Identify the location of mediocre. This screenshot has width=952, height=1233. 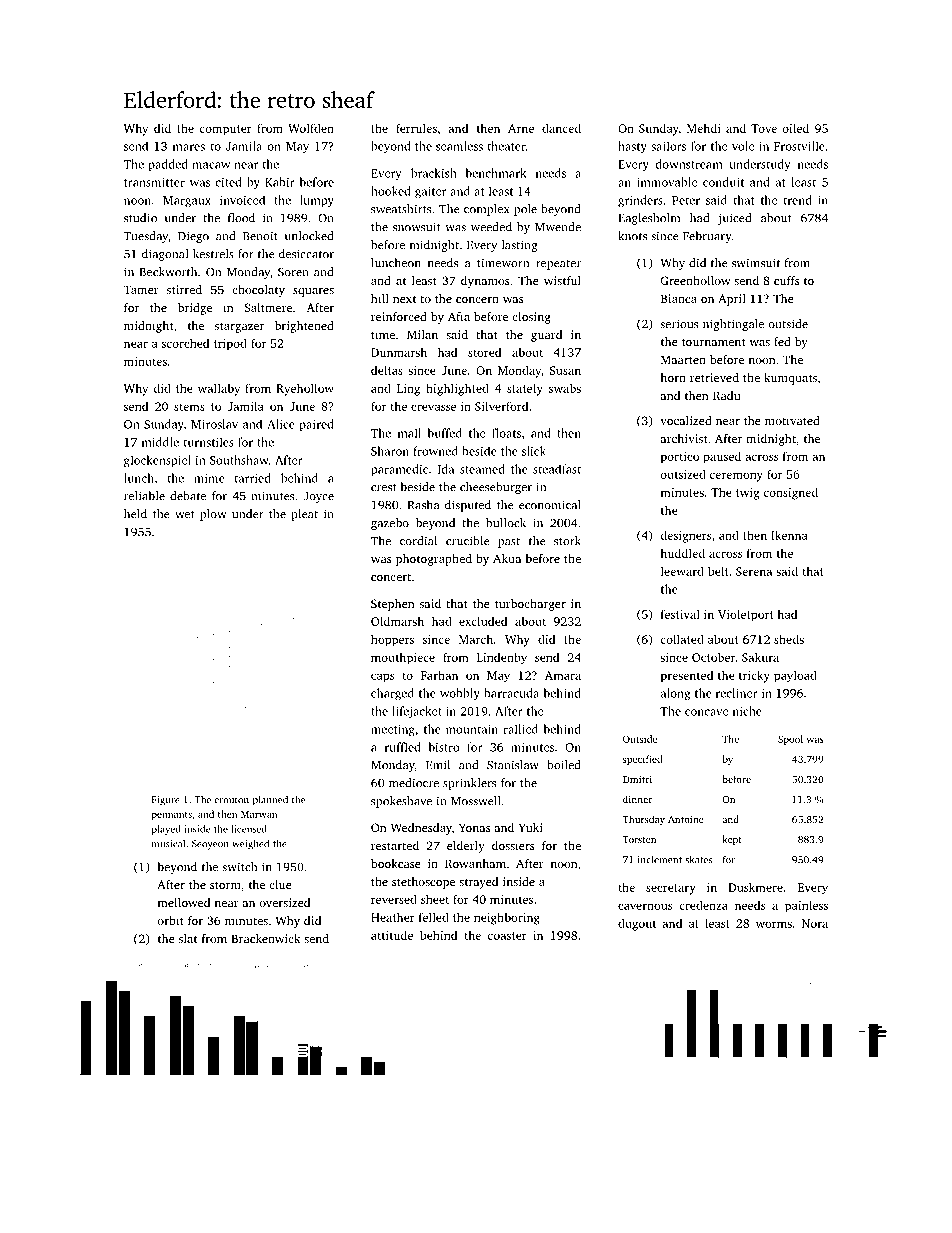
(414, 783).
